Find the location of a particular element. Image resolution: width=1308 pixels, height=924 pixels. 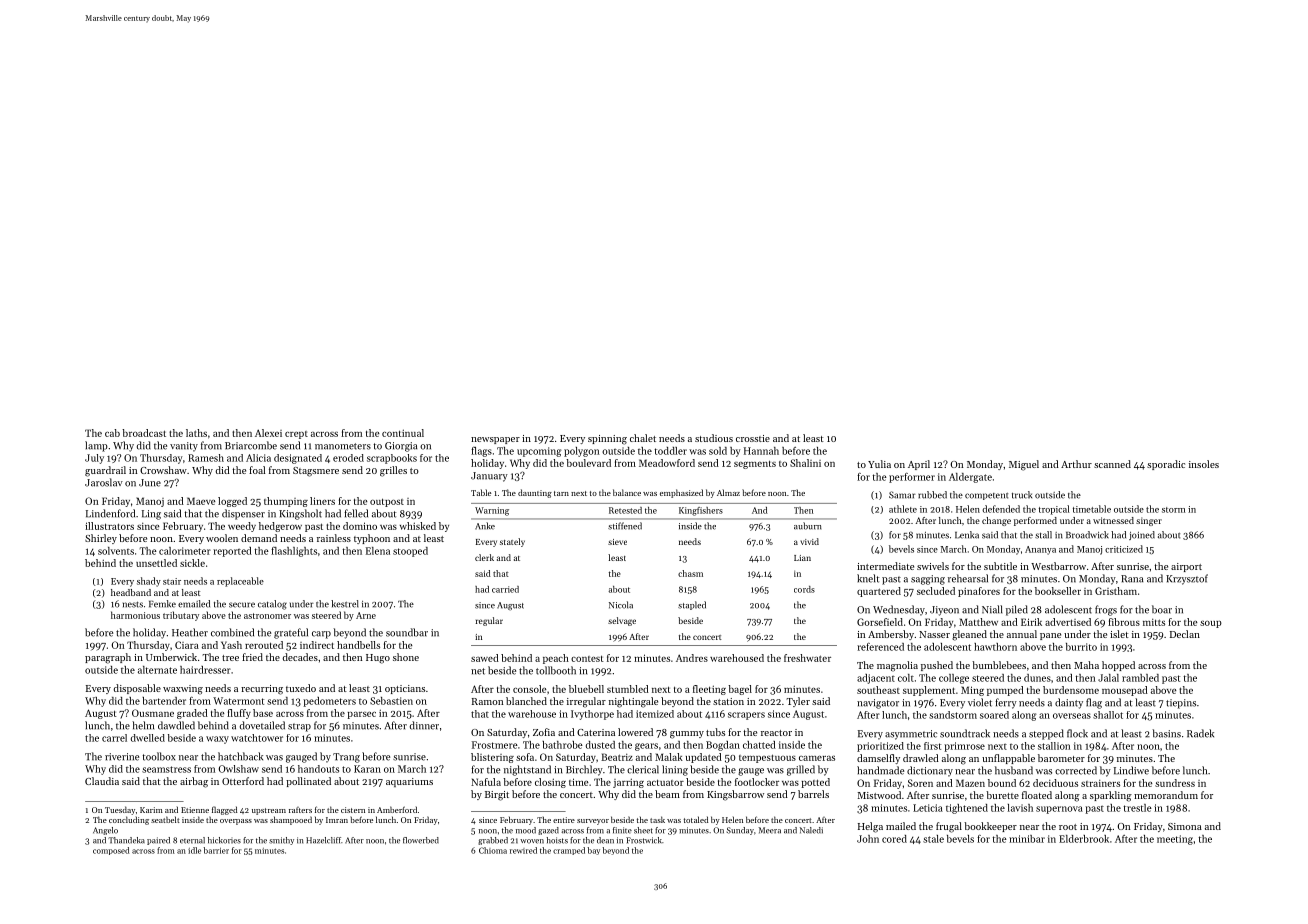

insoles is located at coordinates (1204, 464).
